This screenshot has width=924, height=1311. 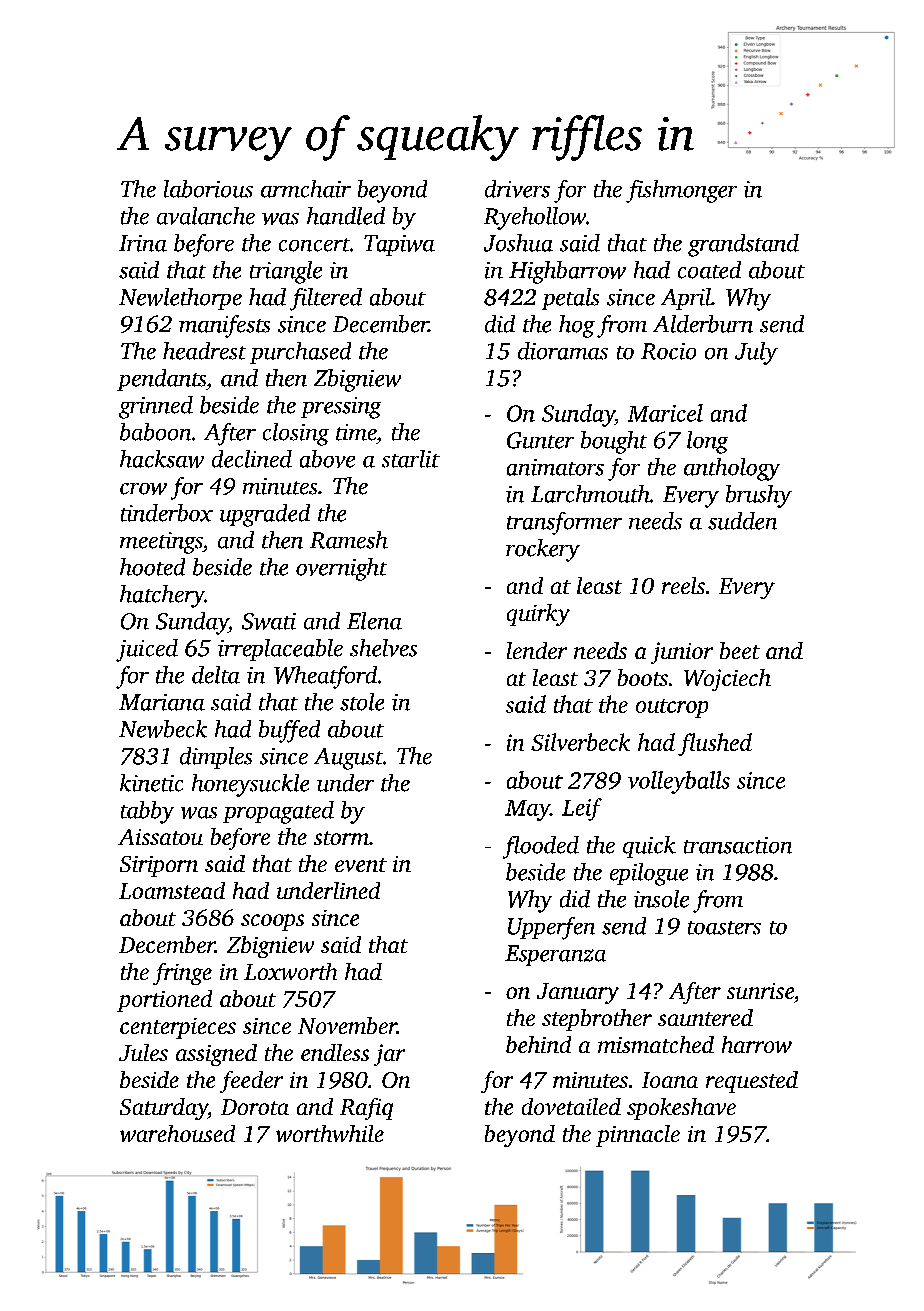 I want to click on event, so click(x=361, y=865).
